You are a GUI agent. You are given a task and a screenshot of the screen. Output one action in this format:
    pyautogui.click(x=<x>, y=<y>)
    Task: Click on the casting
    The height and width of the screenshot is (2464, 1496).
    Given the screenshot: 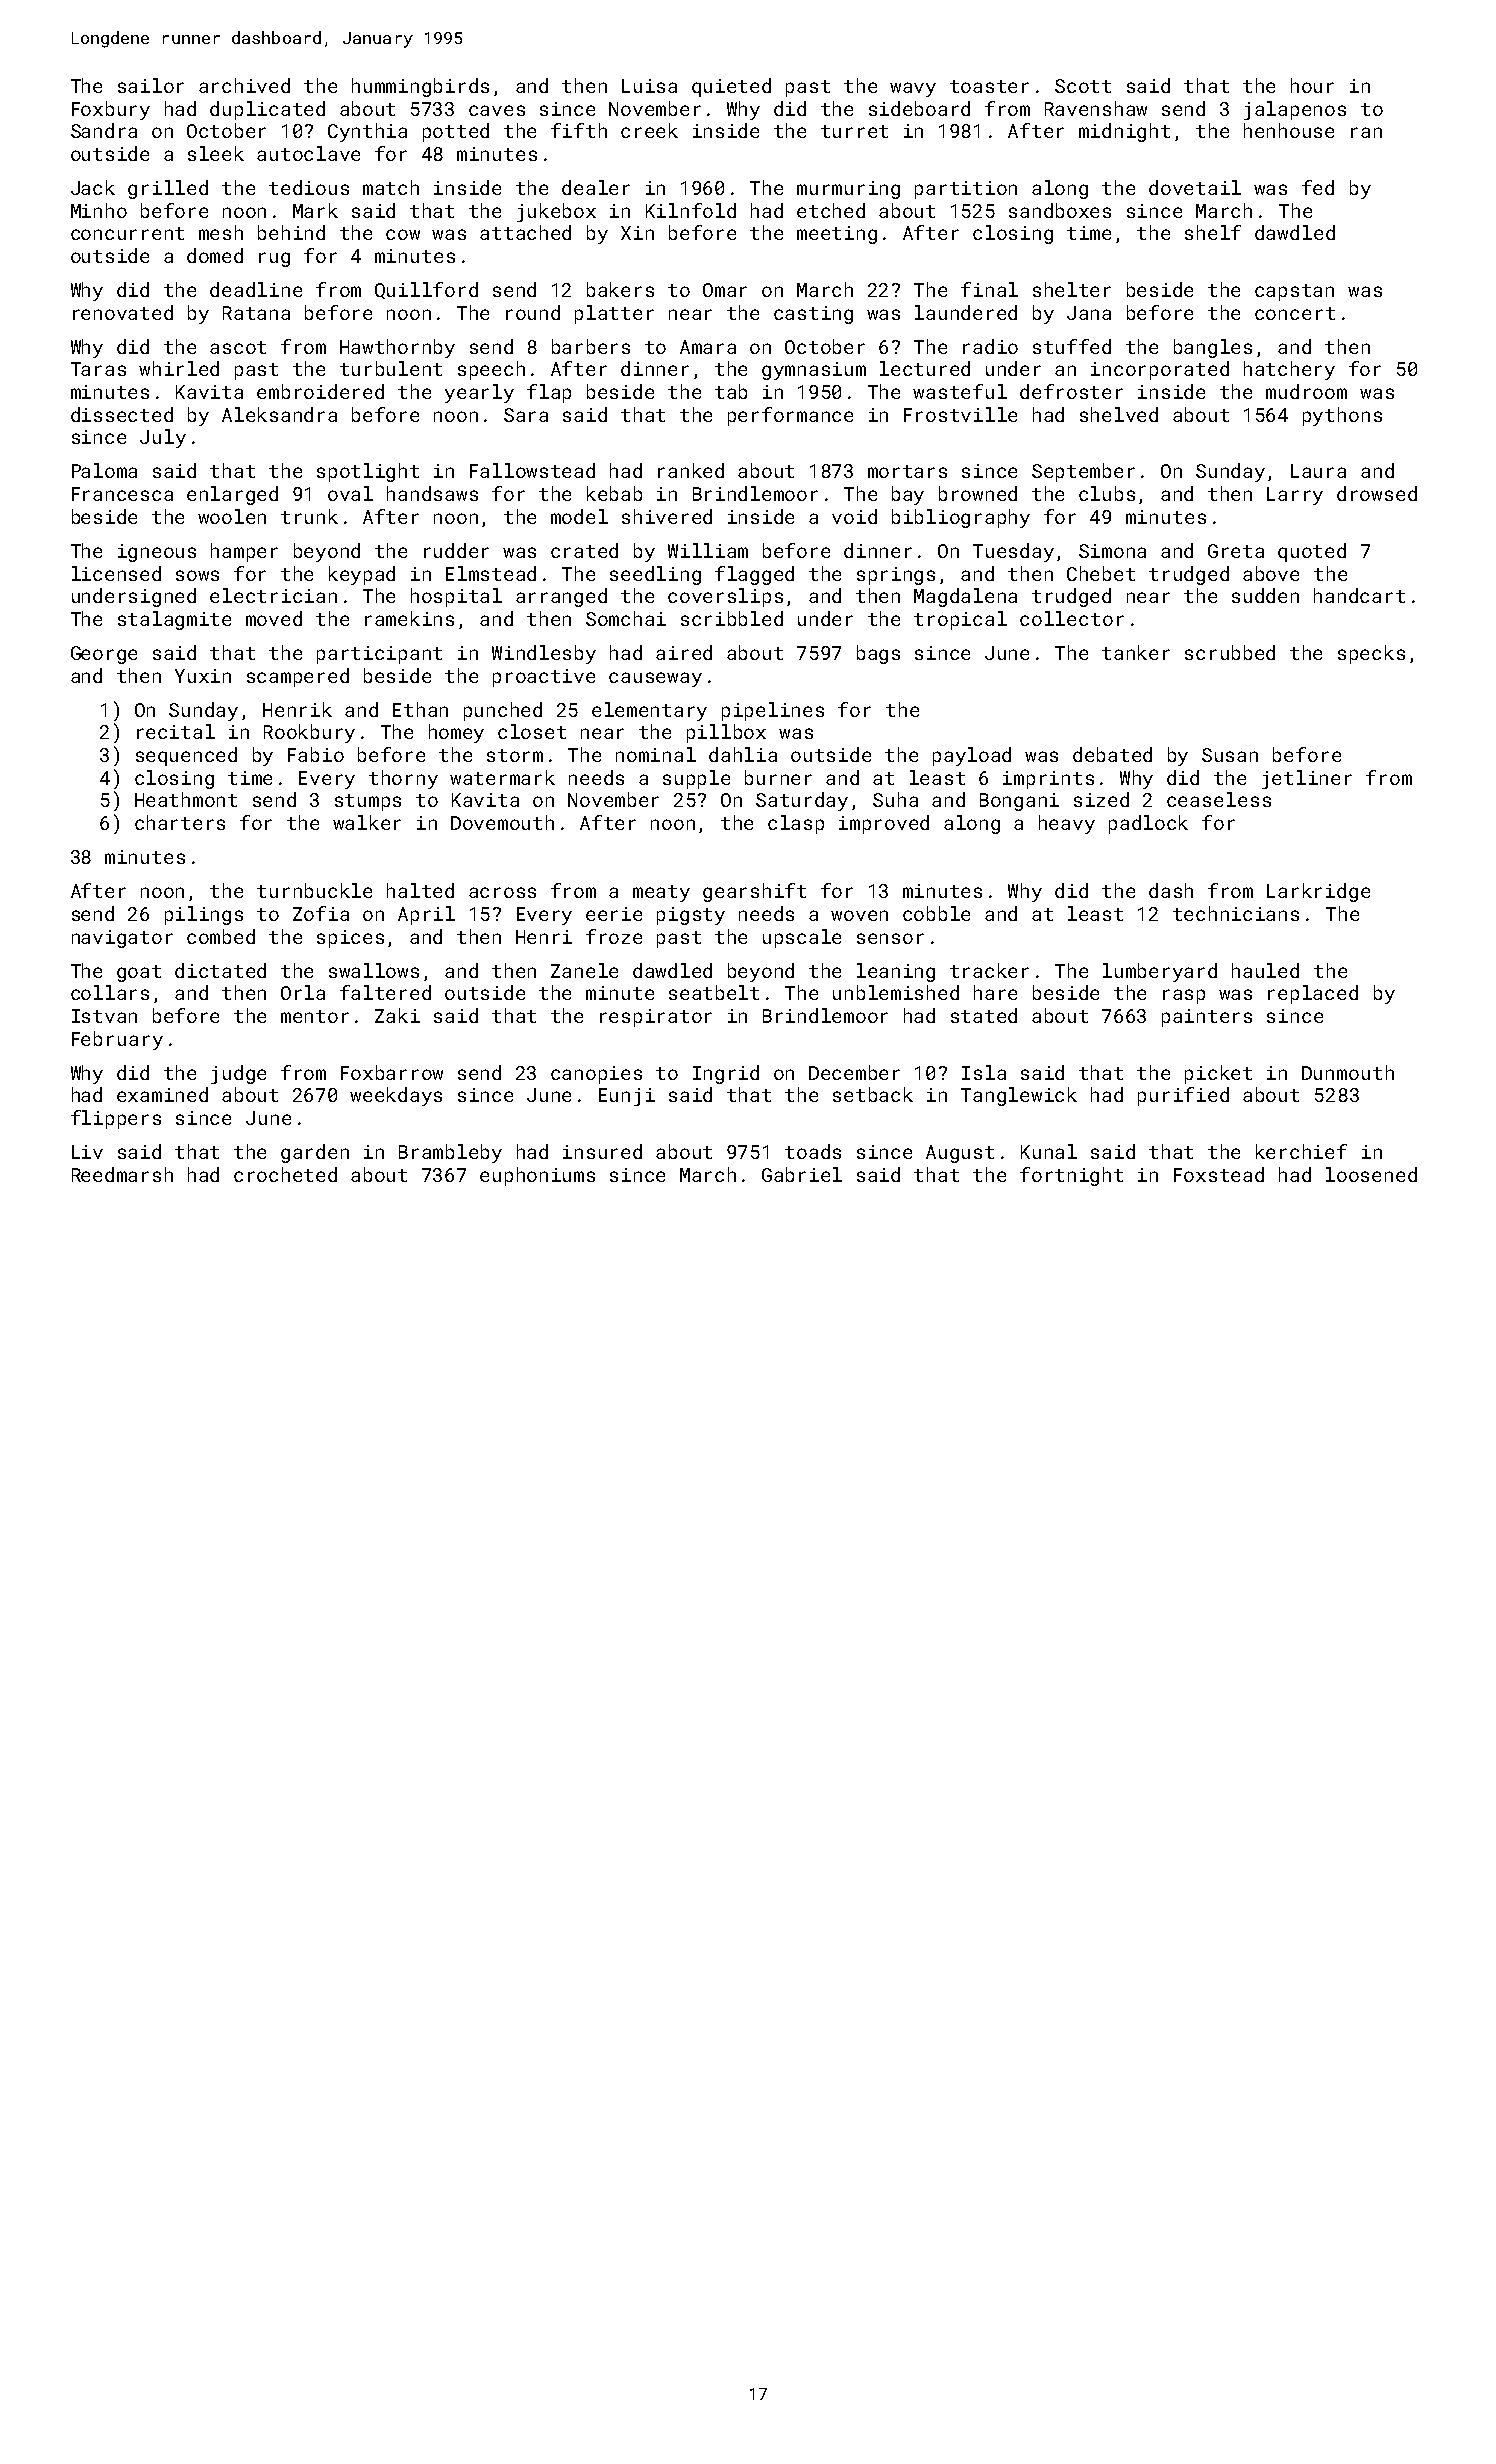 What is the action you would take?
    pyautogui.click(x=813, y=315)
